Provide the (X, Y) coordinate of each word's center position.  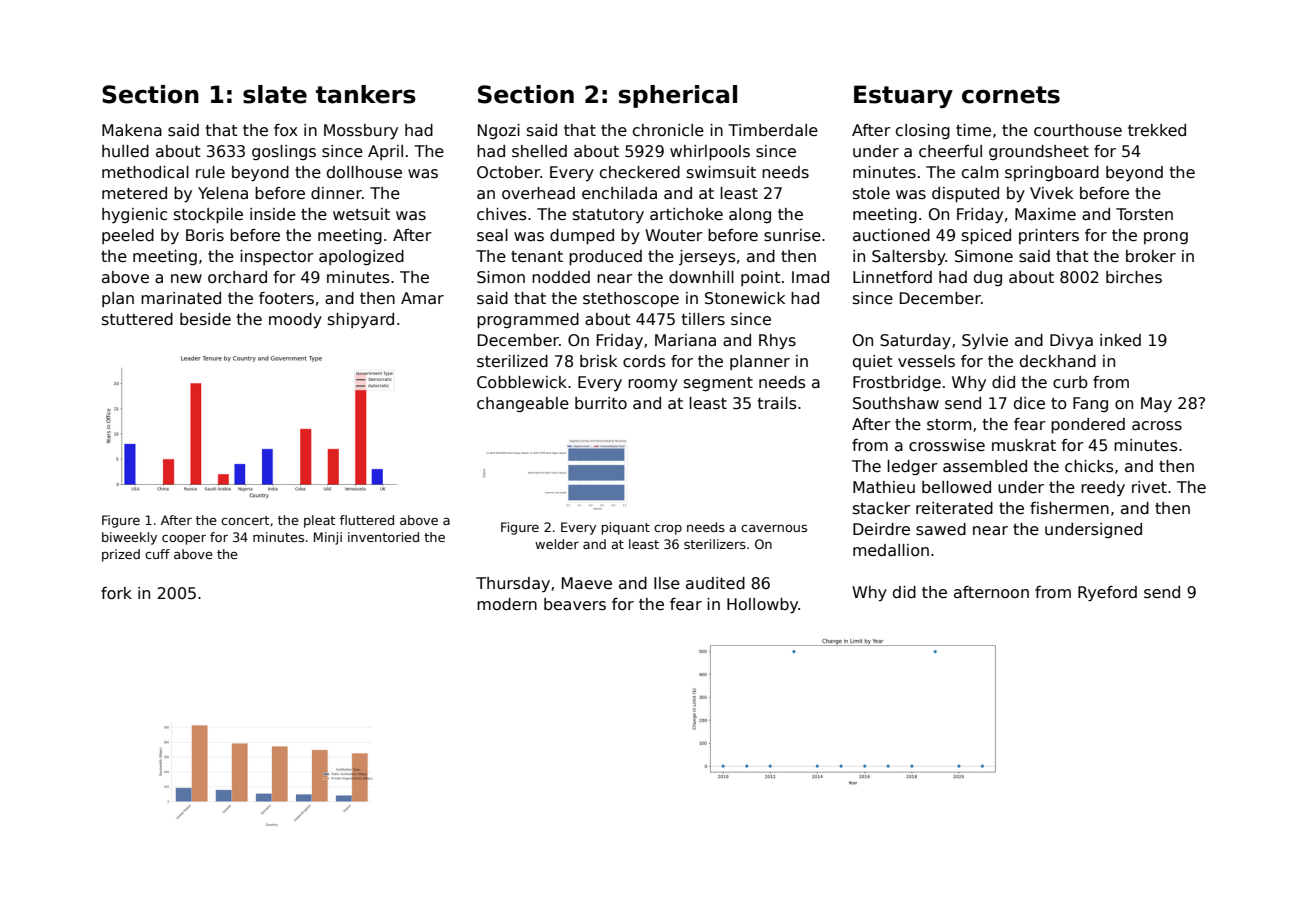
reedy (1103, 488)
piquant (625, 528)
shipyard (361, 320)
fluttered (367, 520)
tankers (366, 94)
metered (134, 193)
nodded (561, 277)
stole (871, 193)
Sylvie (985, 342)
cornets (1011, 95)
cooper (184, 540)
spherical (678, 96)
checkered (640, 172)
